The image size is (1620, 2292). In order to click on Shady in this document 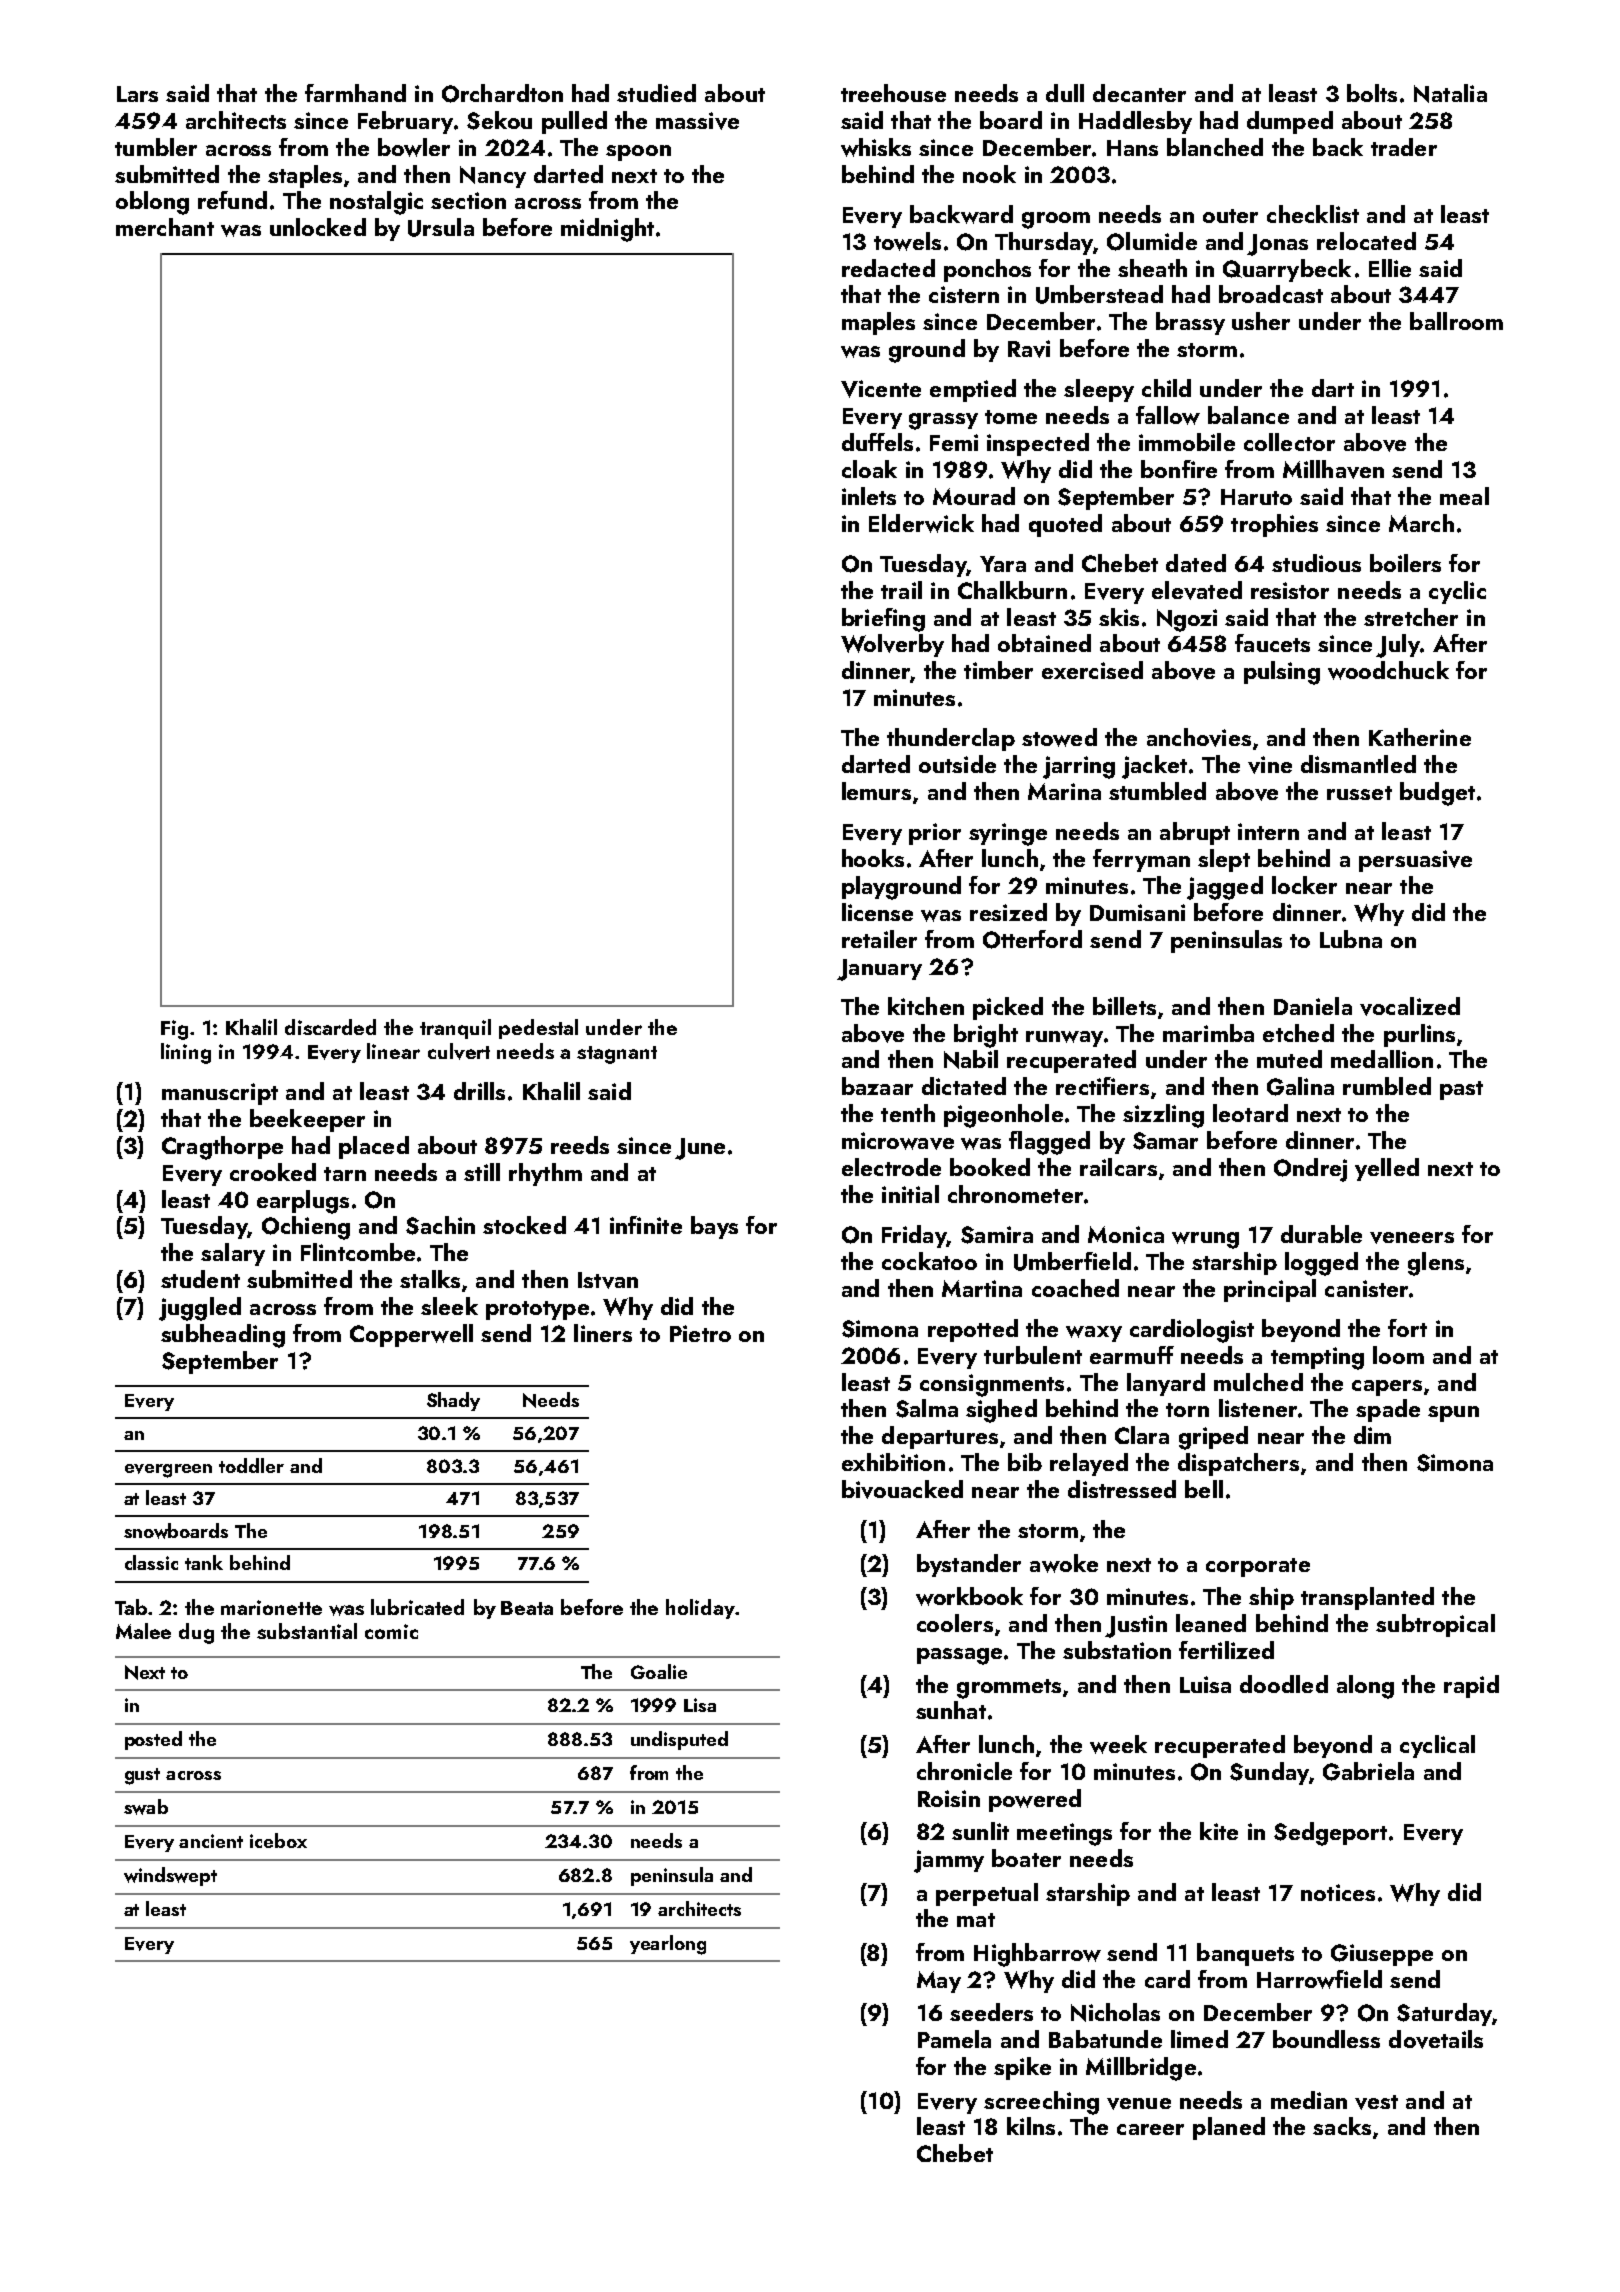, I will do `click(453, 1401)`.
